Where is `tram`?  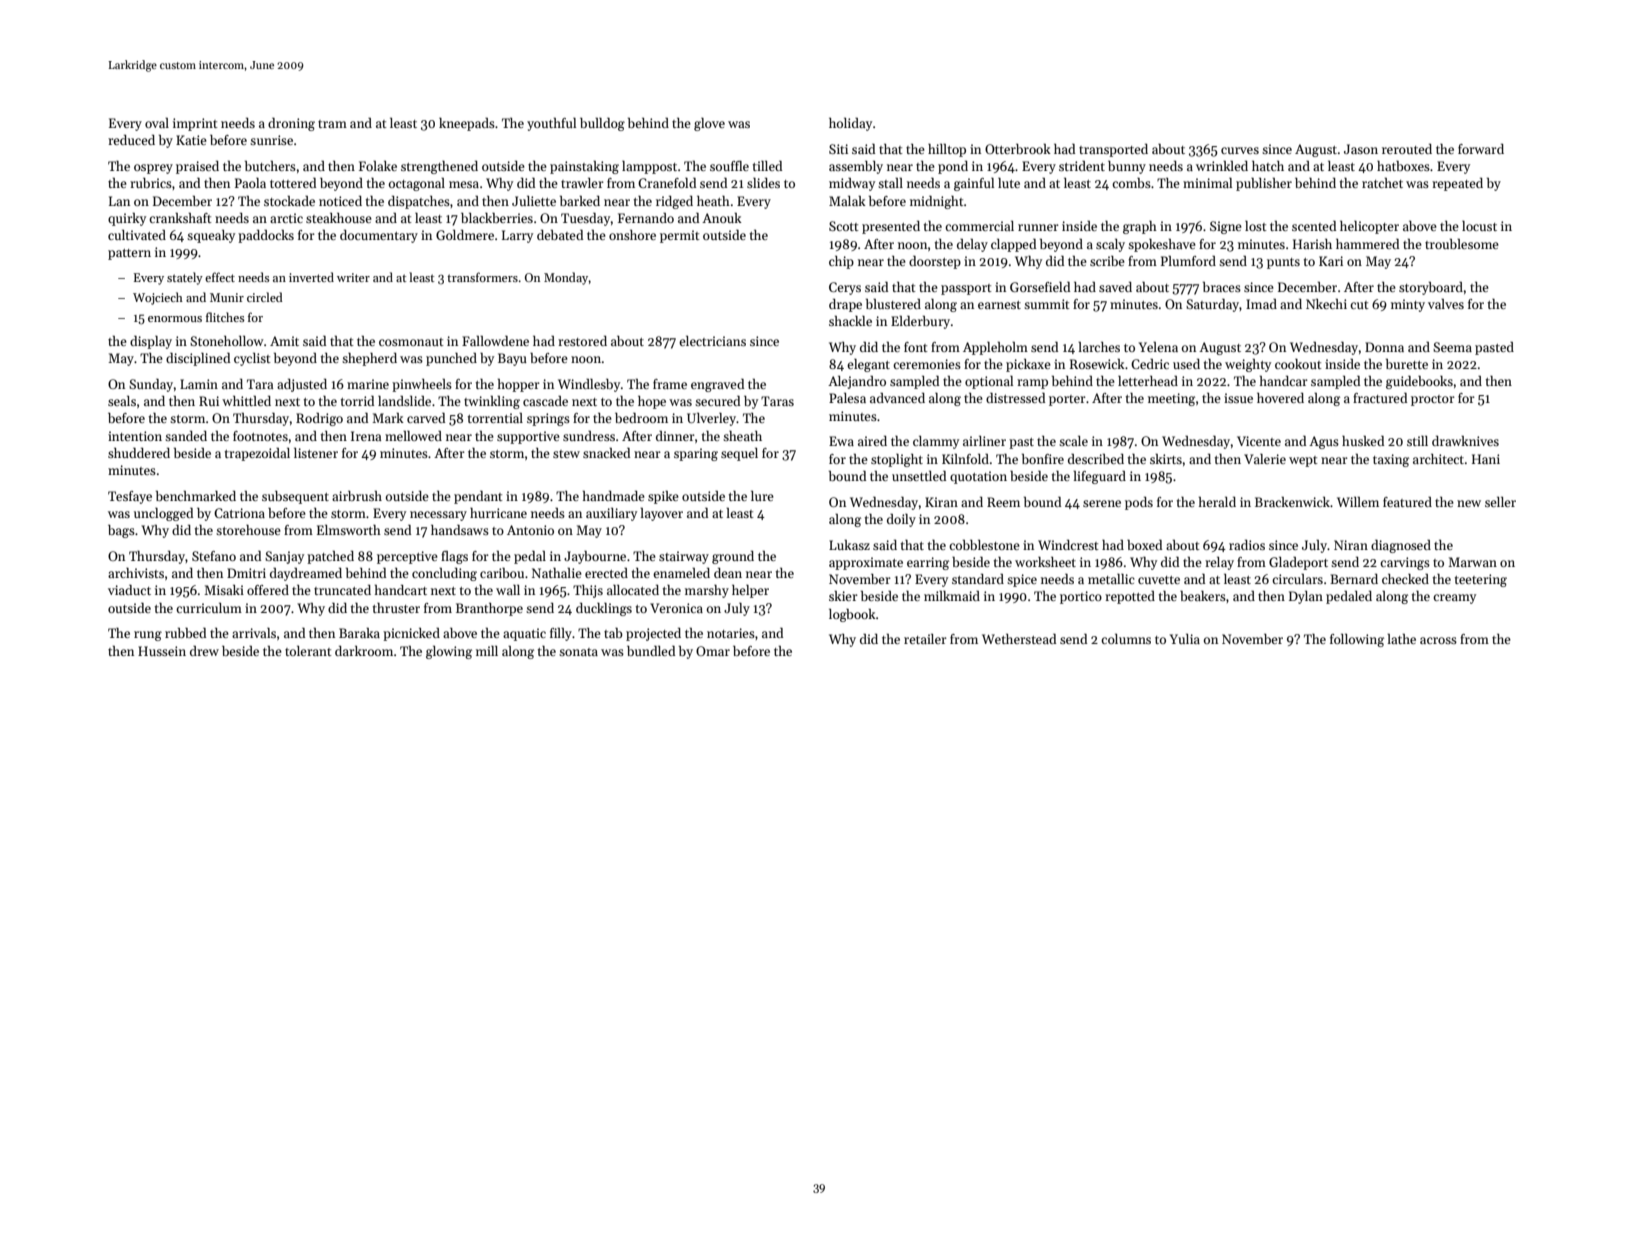 tram is located at coordinates (332, 124).
